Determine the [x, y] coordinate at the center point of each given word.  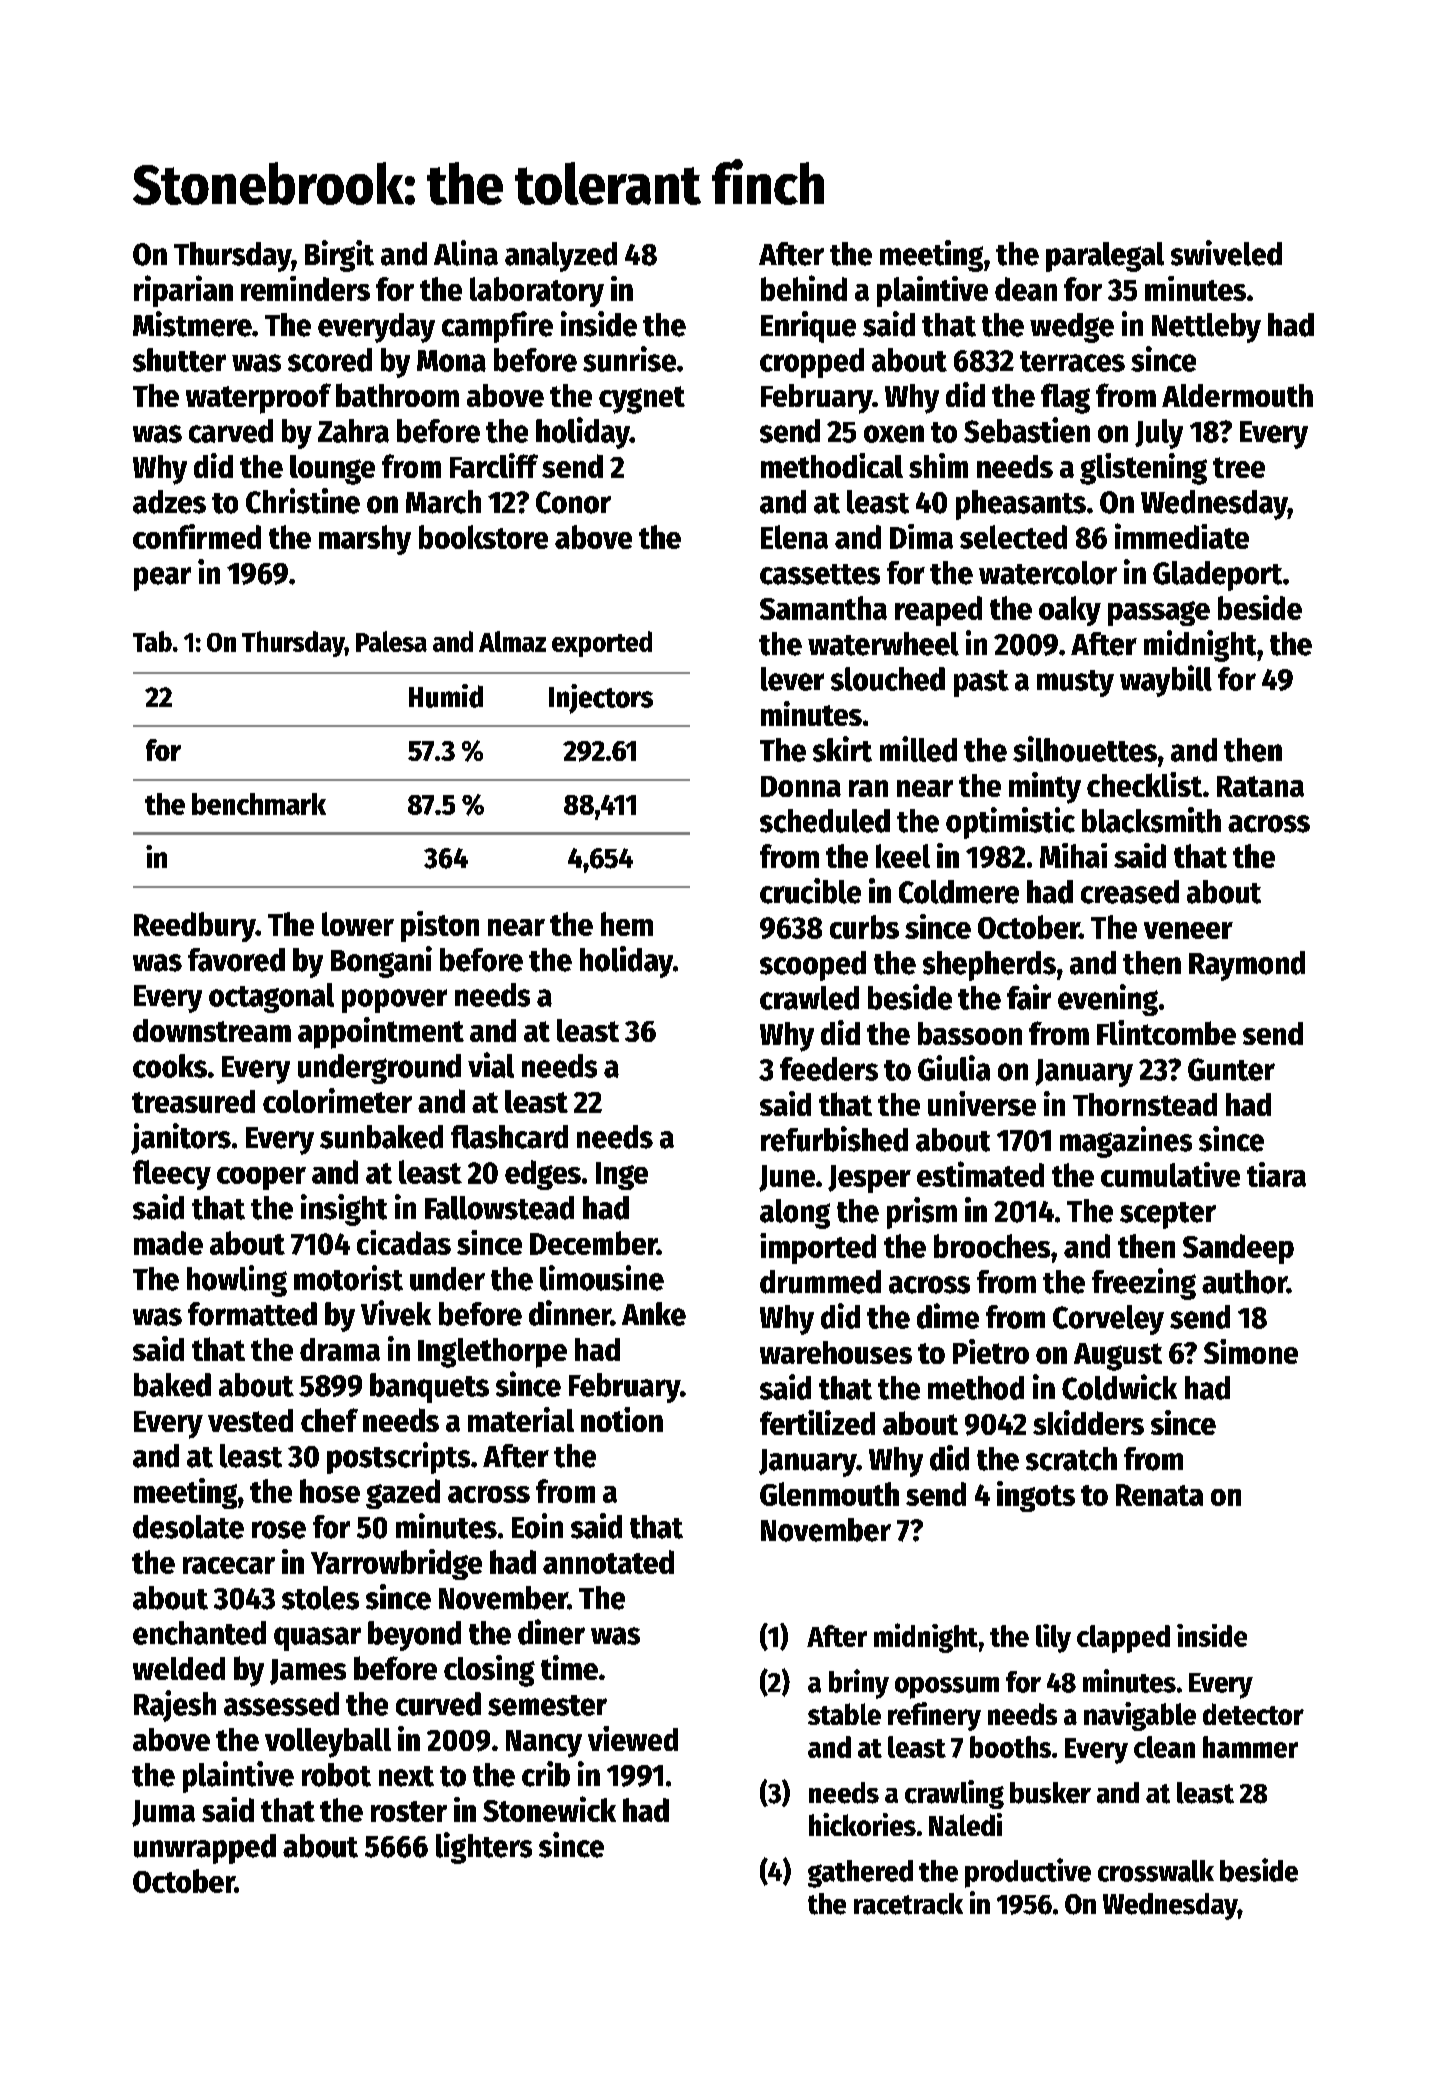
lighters [484, 1848]
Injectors [601, 699]
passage [1159, 613]
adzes [169, 502]
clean [1164, 1747]
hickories [862, 1824]
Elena [794, 537]
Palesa [391, 641]
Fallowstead [499, 1208]
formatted [252, 1314]
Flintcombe [1166, 1032]
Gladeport [1217, 576]
